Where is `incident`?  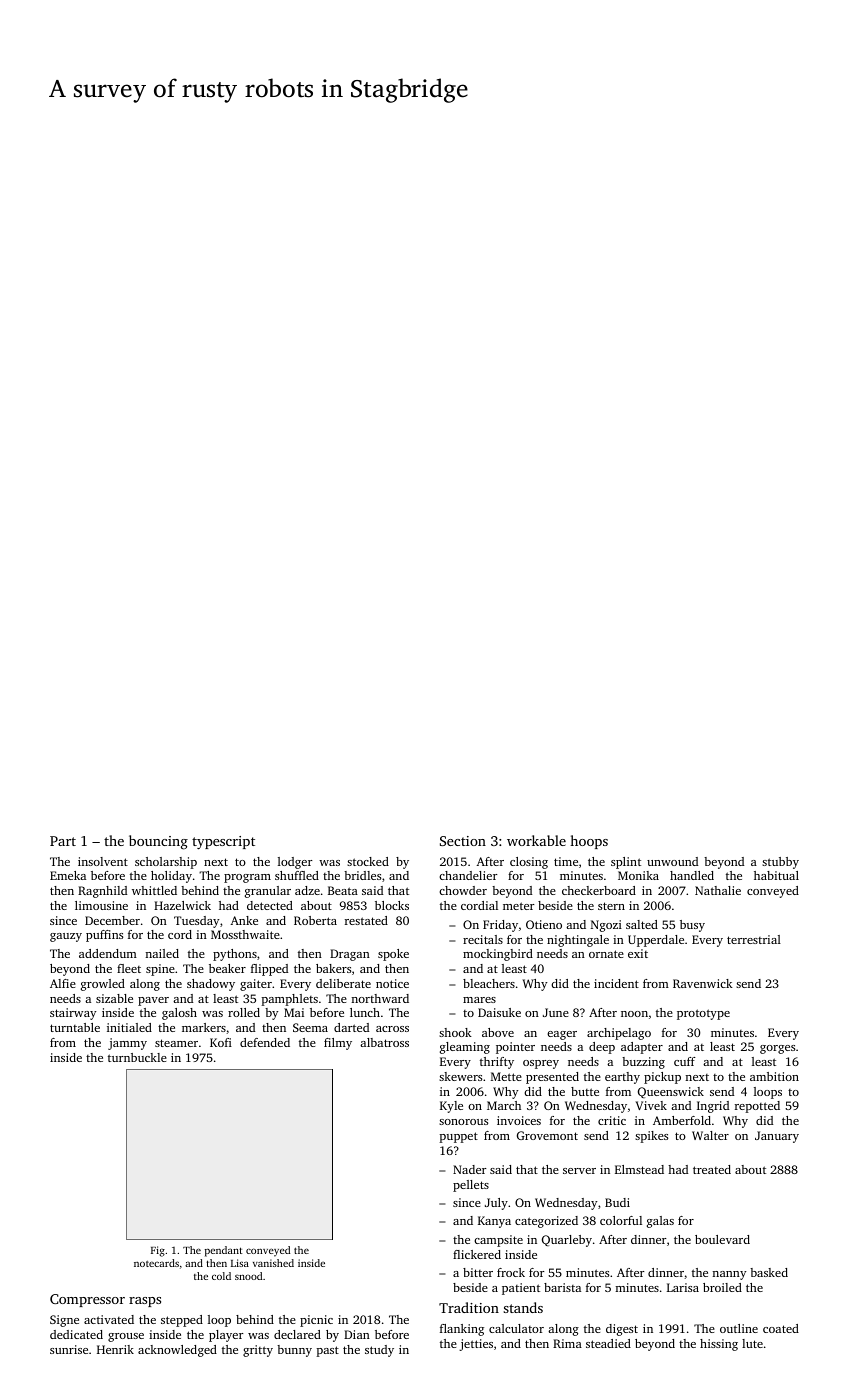
incident is located at coordinates (616, 983).
